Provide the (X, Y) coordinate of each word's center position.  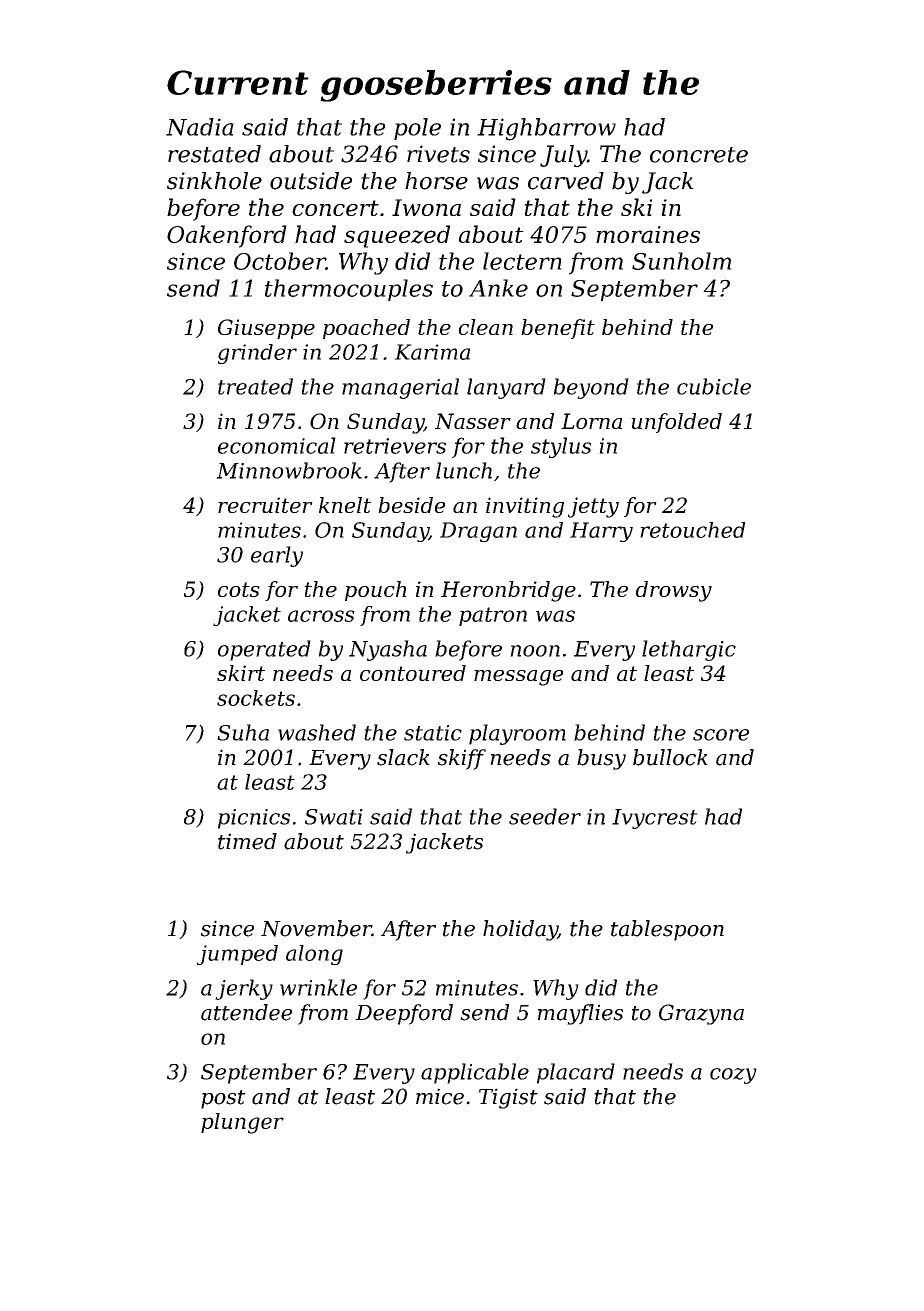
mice (440, 1096)
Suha (243, 732)
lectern (522, 261)
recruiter (265, 505)
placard (576, 1073)
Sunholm (682, 261)
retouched (693, 530)
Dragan (478, 532)
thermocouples (349, 290)
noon (535, 651)
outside (311, 181)
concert (335, 208)
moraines (648, 234)
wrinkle (318, 987)
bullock (670, 757)
